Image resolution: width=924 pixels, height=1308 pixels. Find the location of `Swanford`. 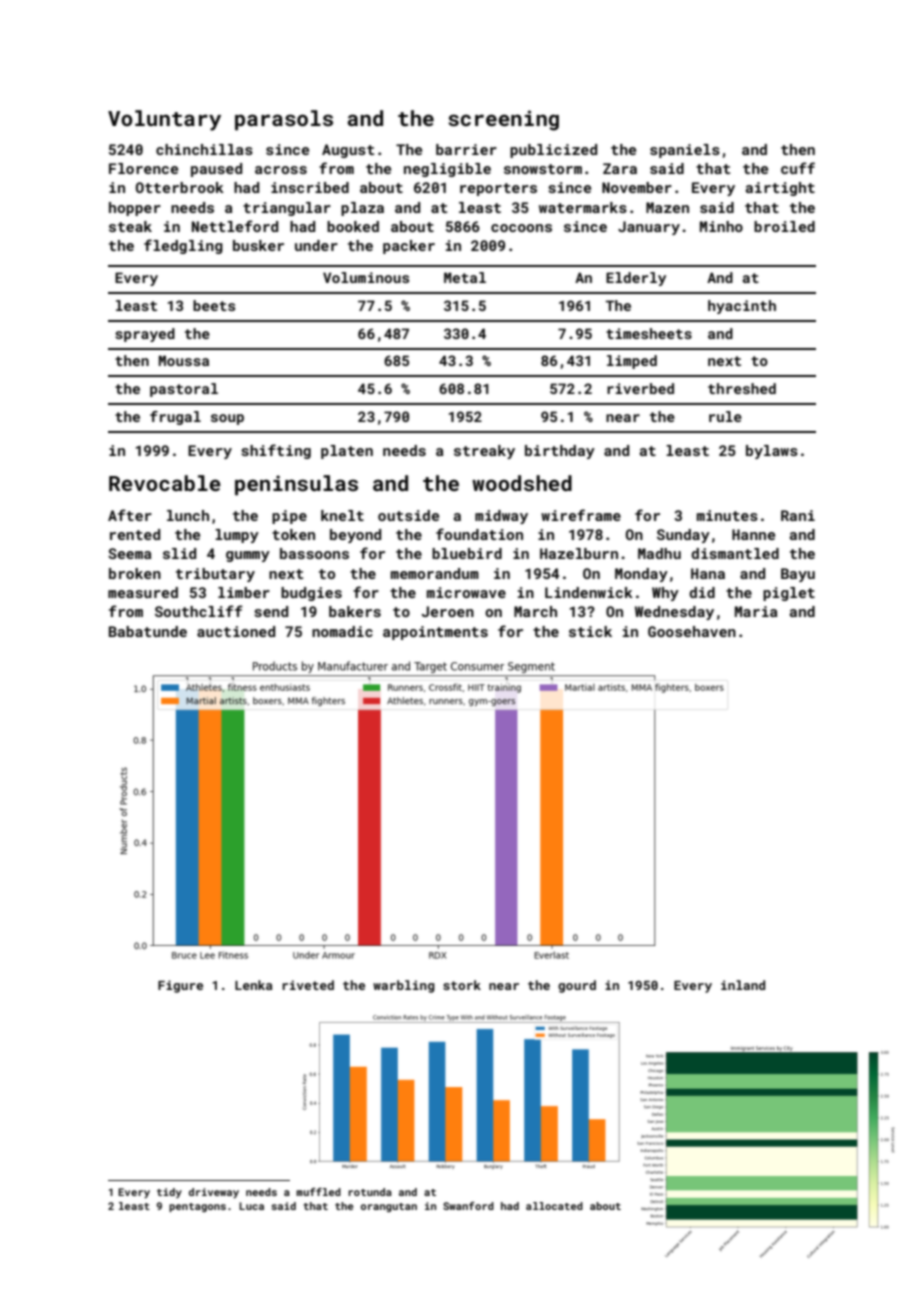

Swanford is located at coordinates (468, 1206).
